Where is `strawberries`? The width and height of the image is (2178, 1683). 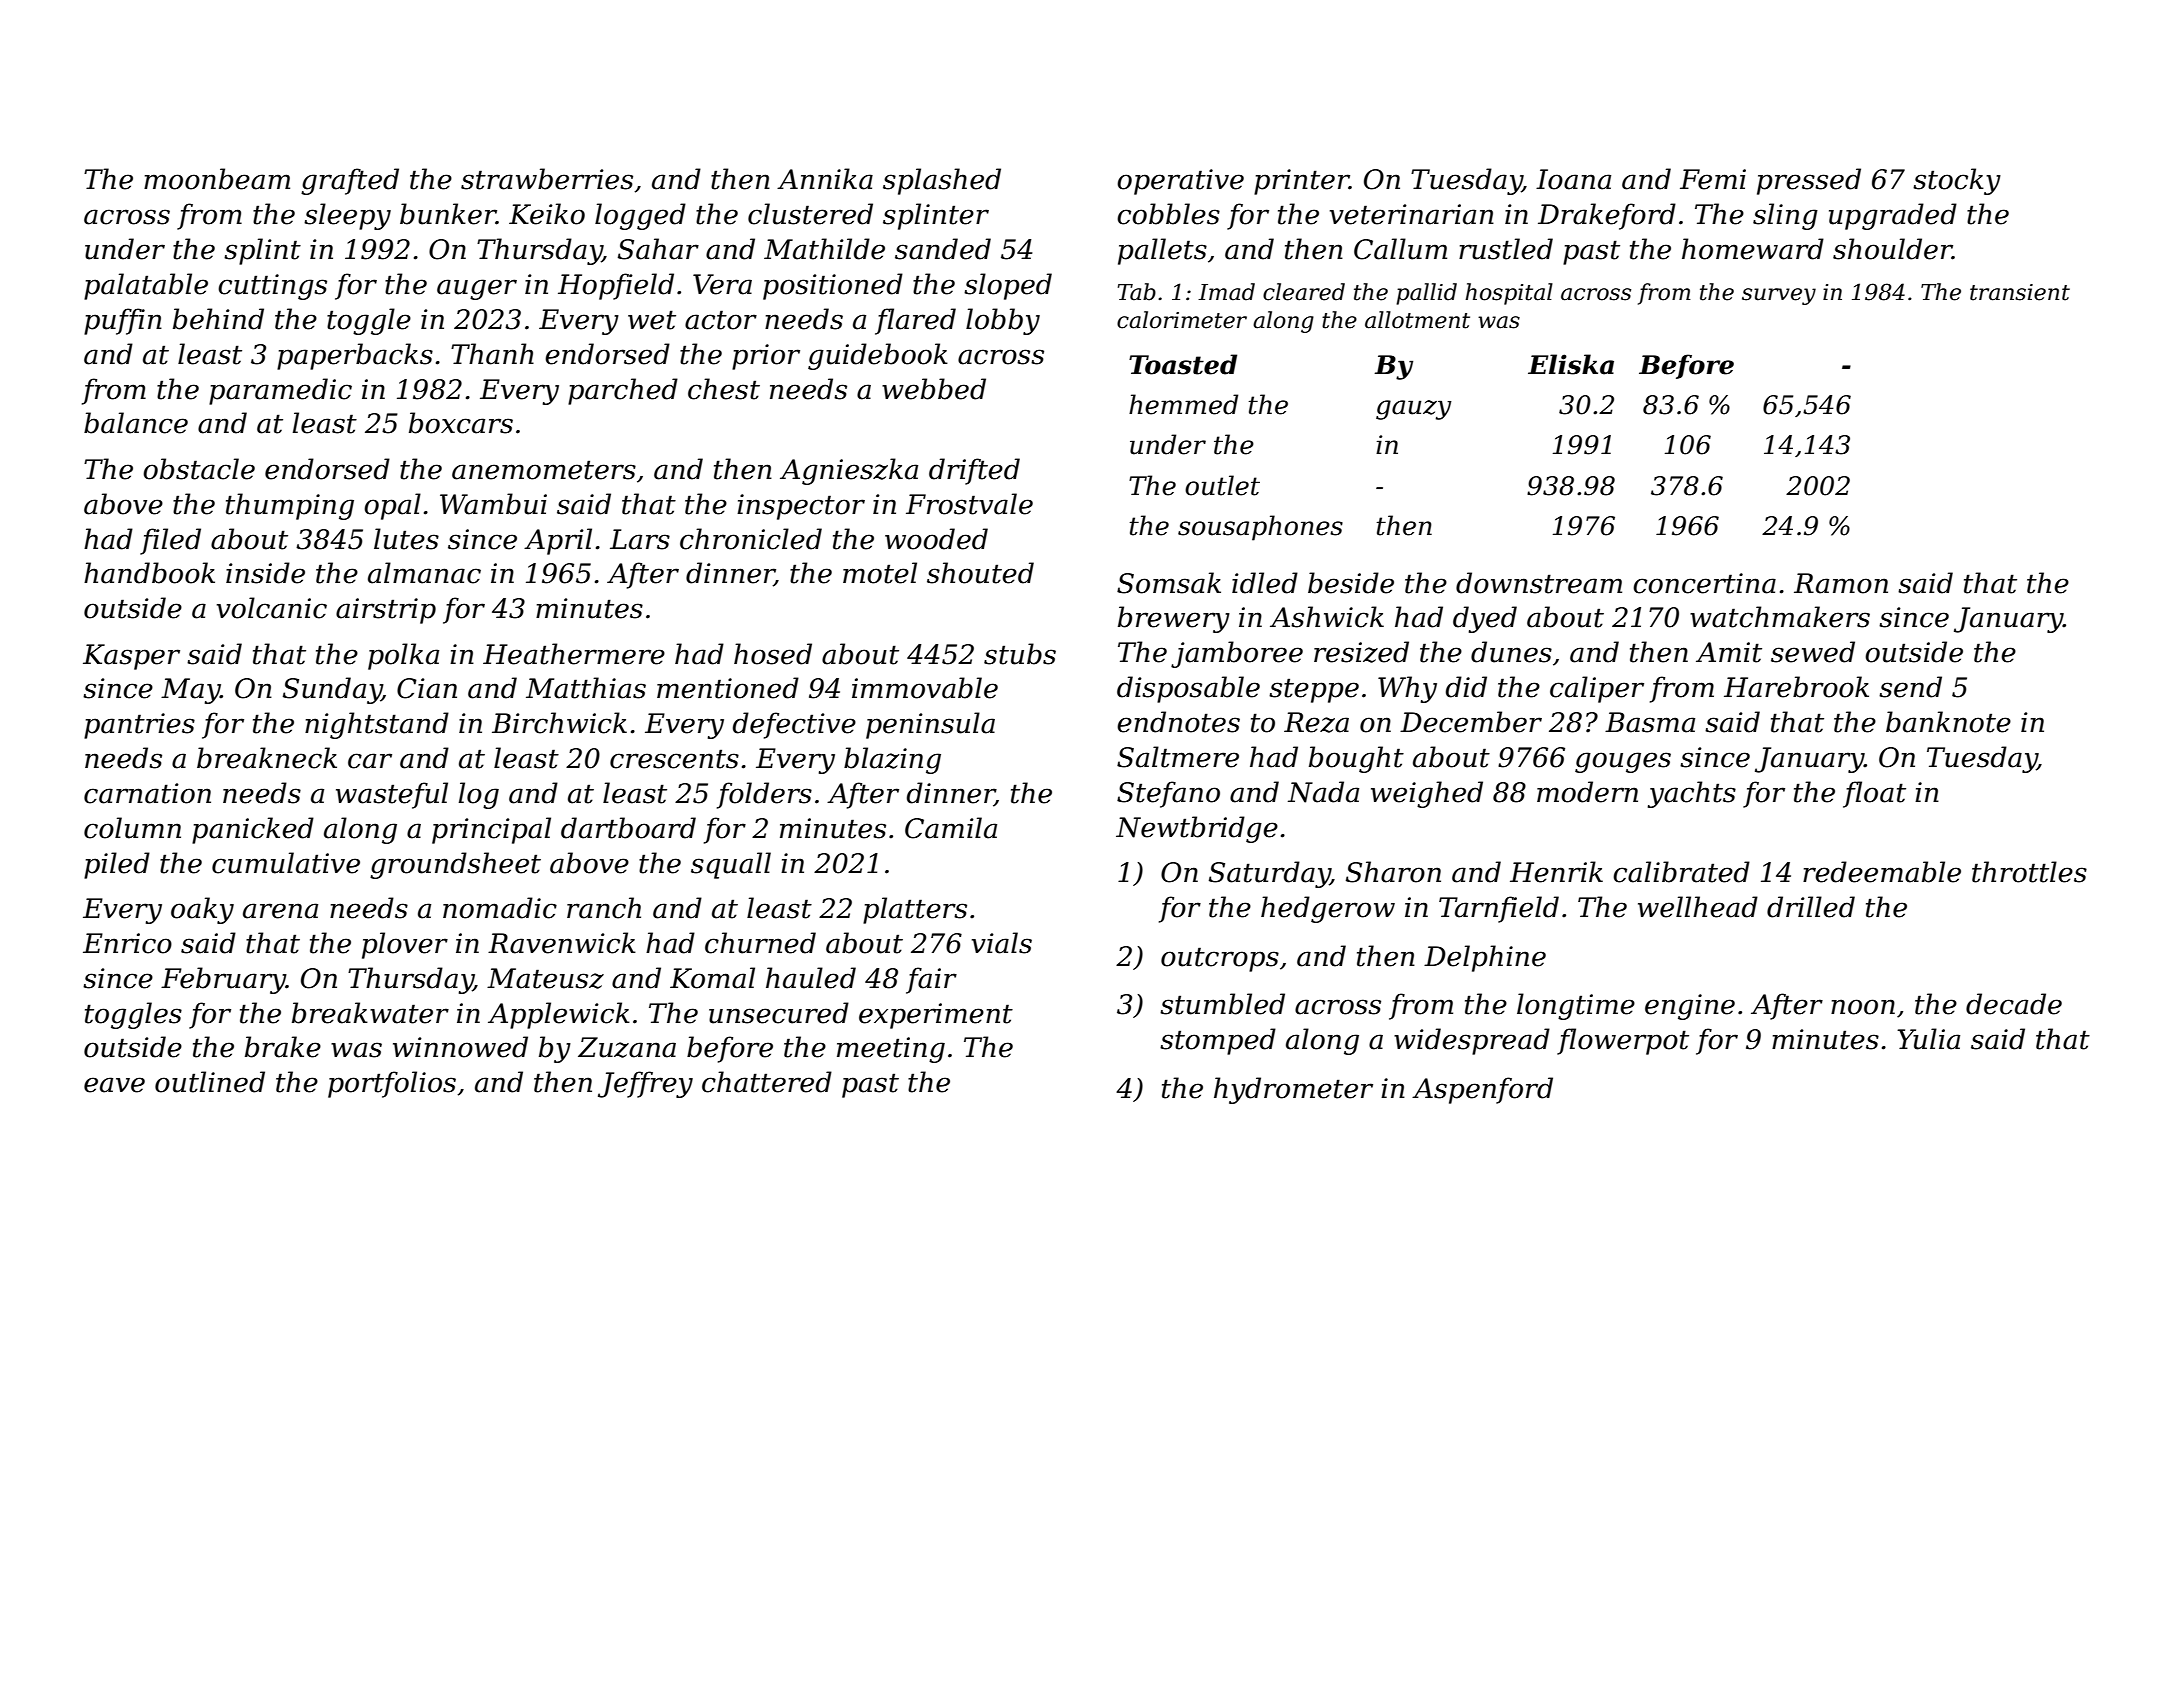
strawberries is located at coordinates (547, 179).
